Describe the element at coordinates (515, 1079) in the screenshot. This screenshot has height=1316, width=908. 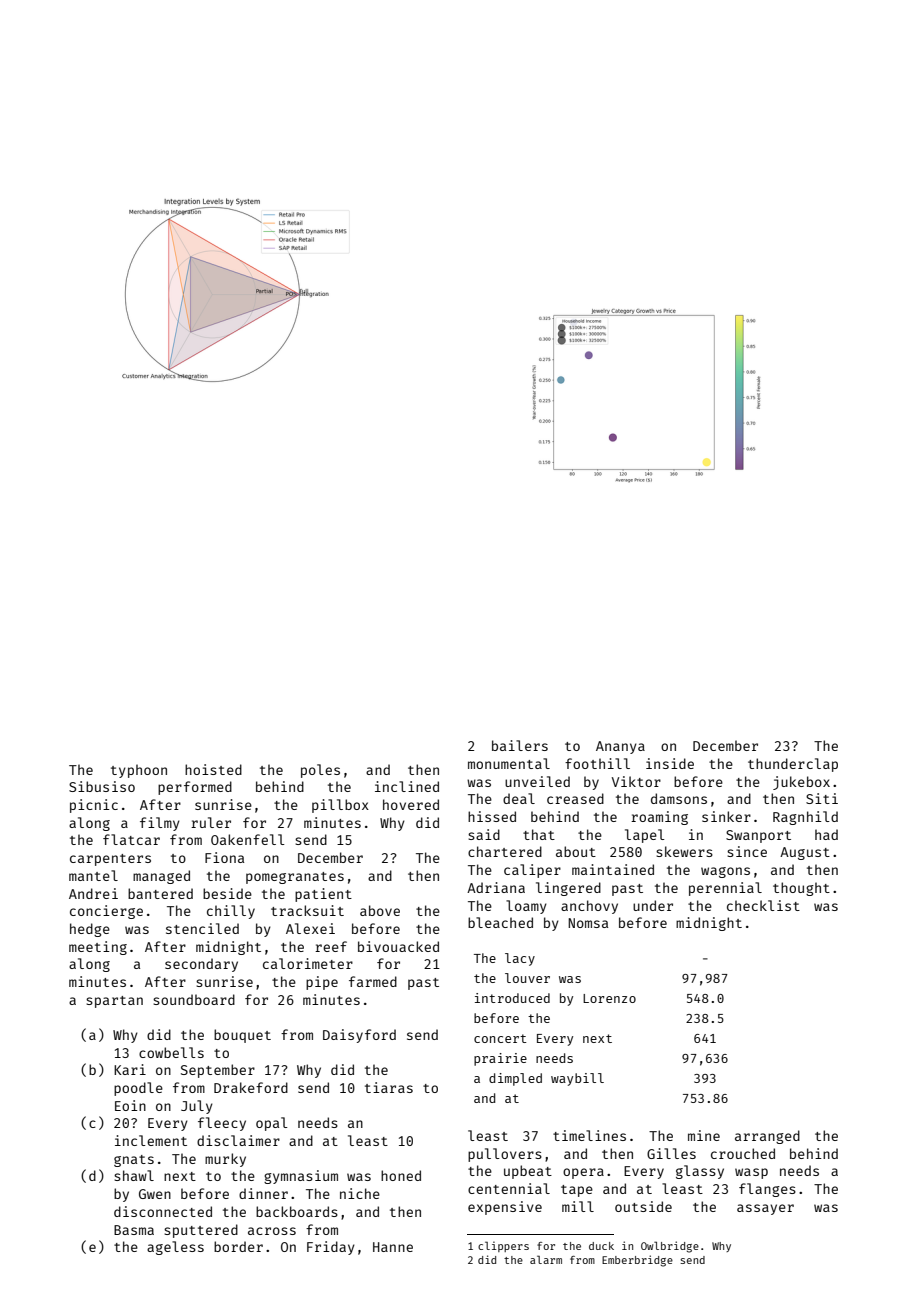
I see `dimpled` at that location.
